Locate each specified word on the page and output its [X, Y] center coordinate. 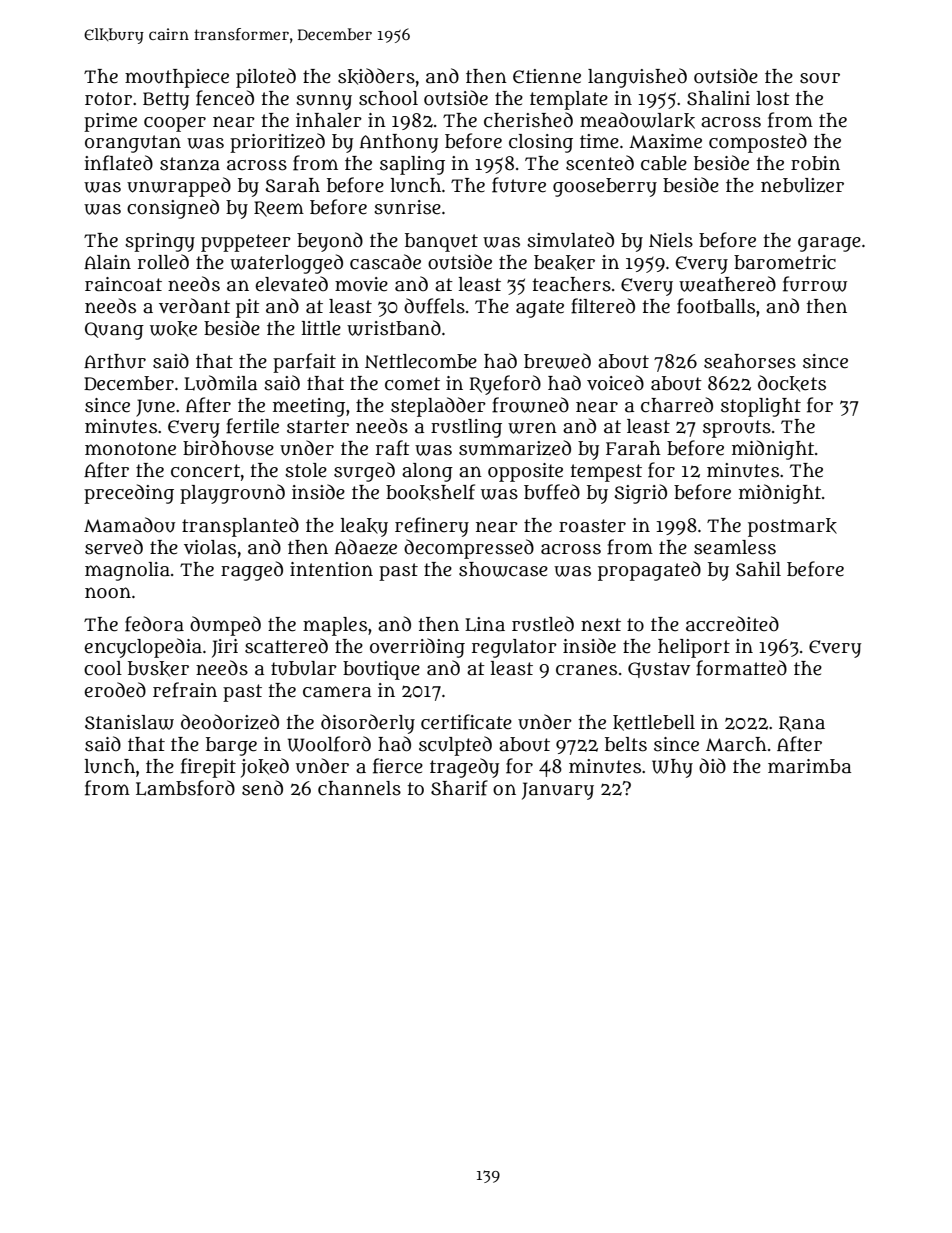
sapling [412, 165]
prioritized [277, 143]
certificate [466, 722]
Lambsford [185, 788]
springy [160, 242]
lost [773, 98]
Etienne [547, 76]
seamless [735, 547]
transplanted [240, 527]
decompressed [469, 549]
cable [664, 163]
